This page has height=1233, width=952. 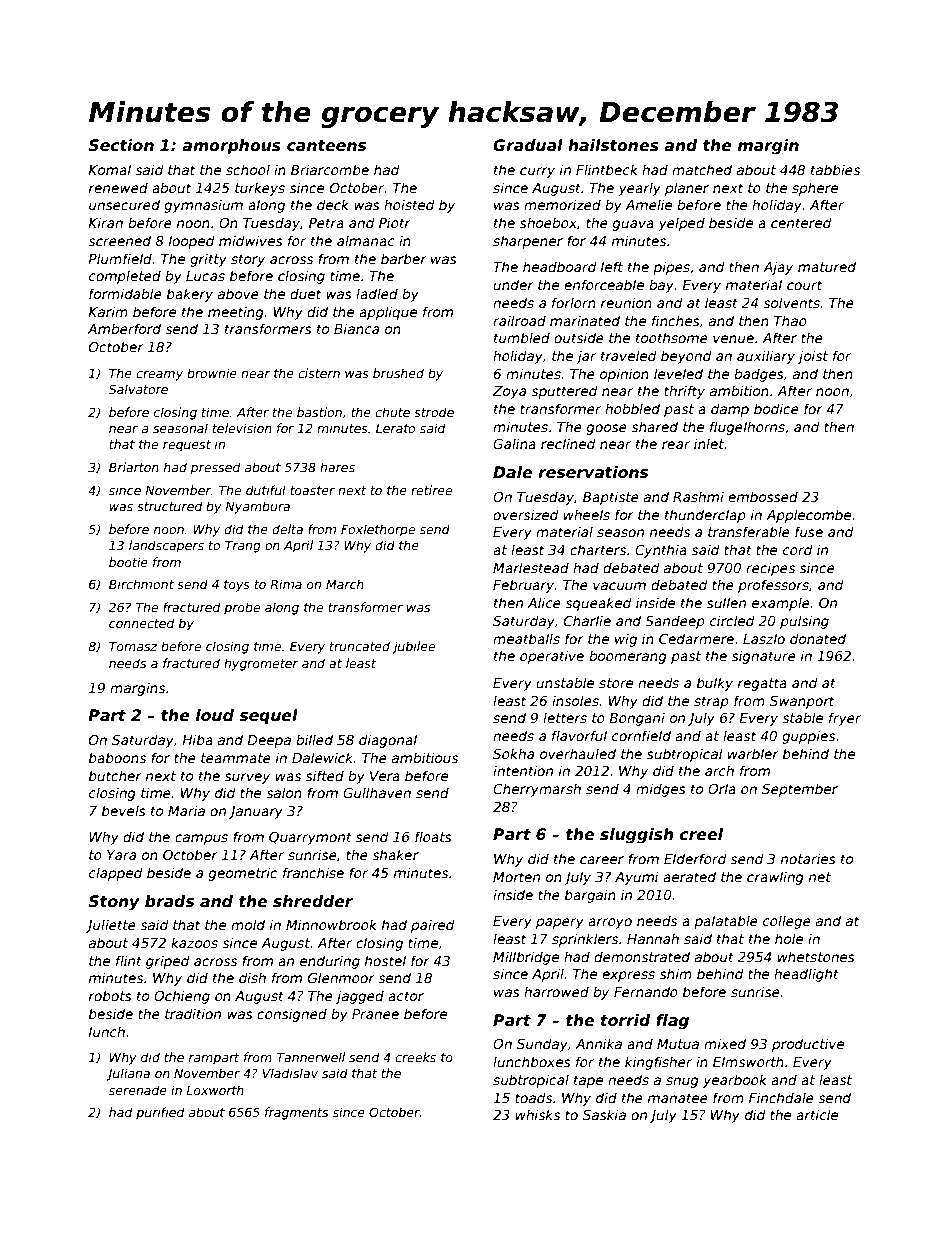 I want to click on hailstones, so click(x=613, y=145).
